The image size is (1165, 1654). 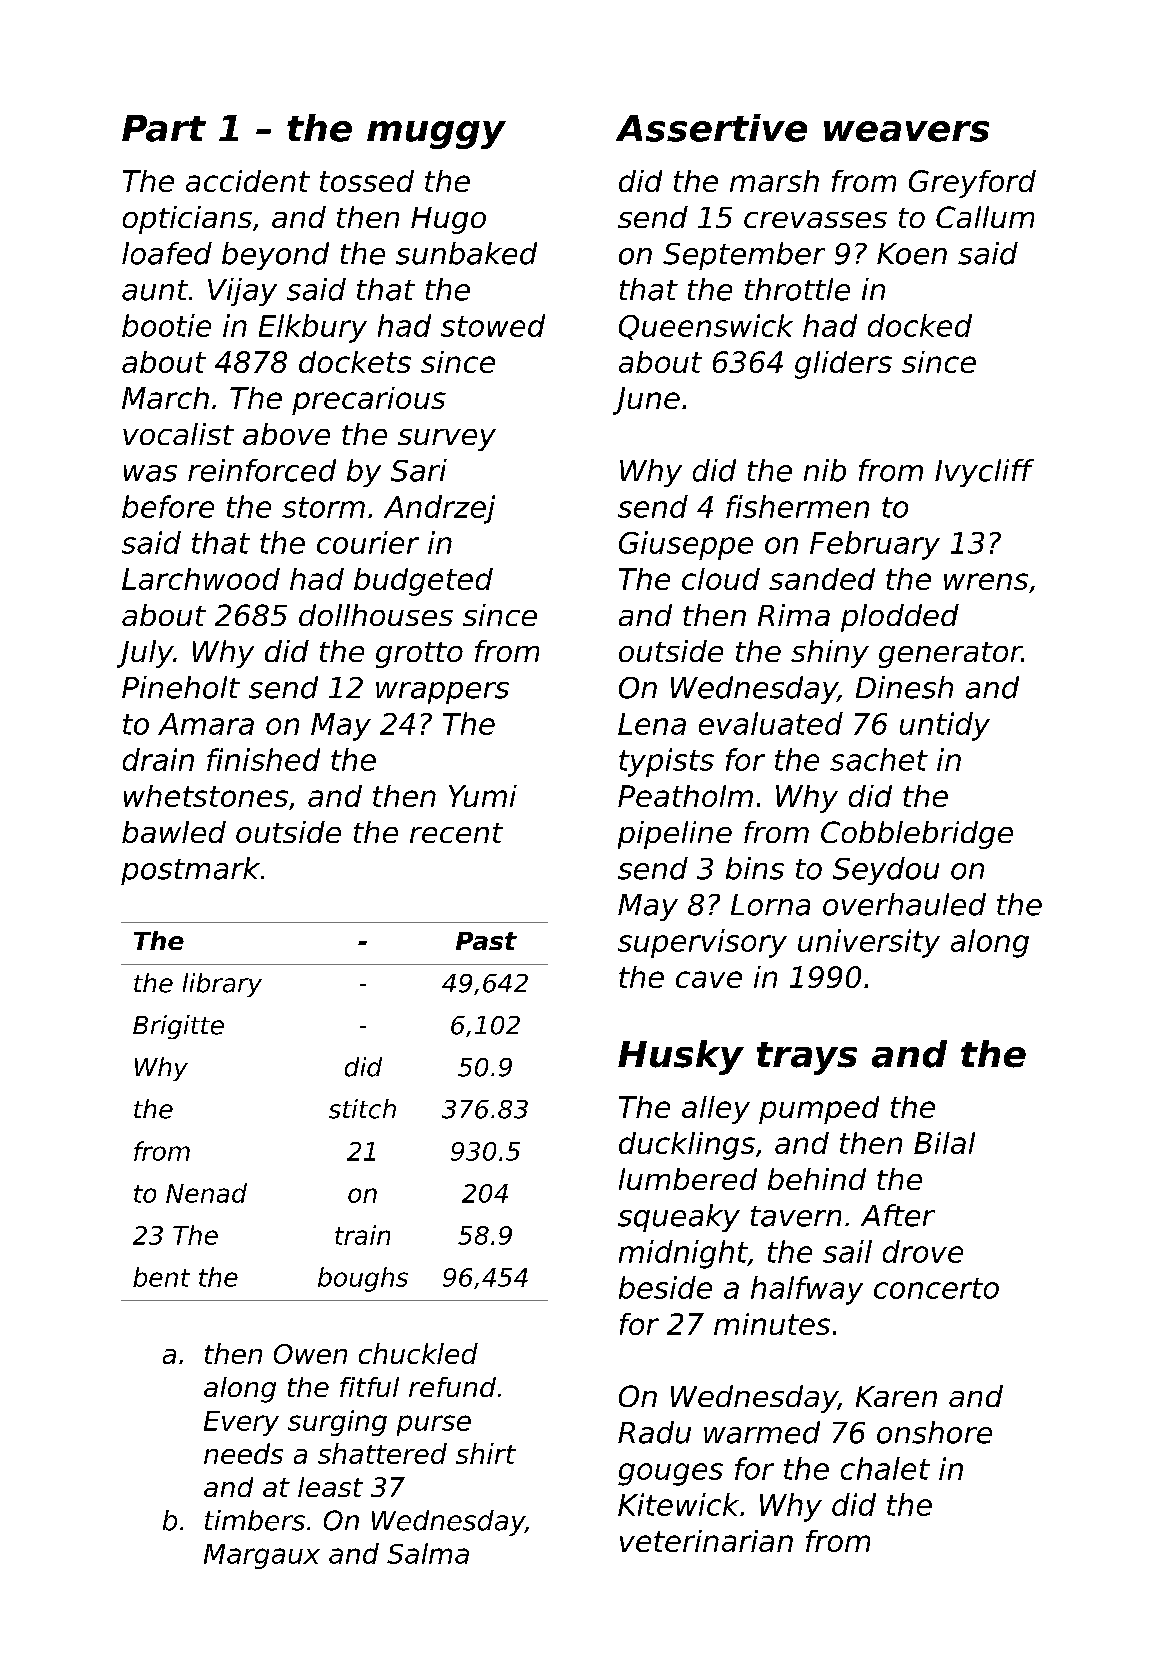 What do you see at coordinates (164, 128) in the document?
I see `Part` at bounding box center [164, 128].
